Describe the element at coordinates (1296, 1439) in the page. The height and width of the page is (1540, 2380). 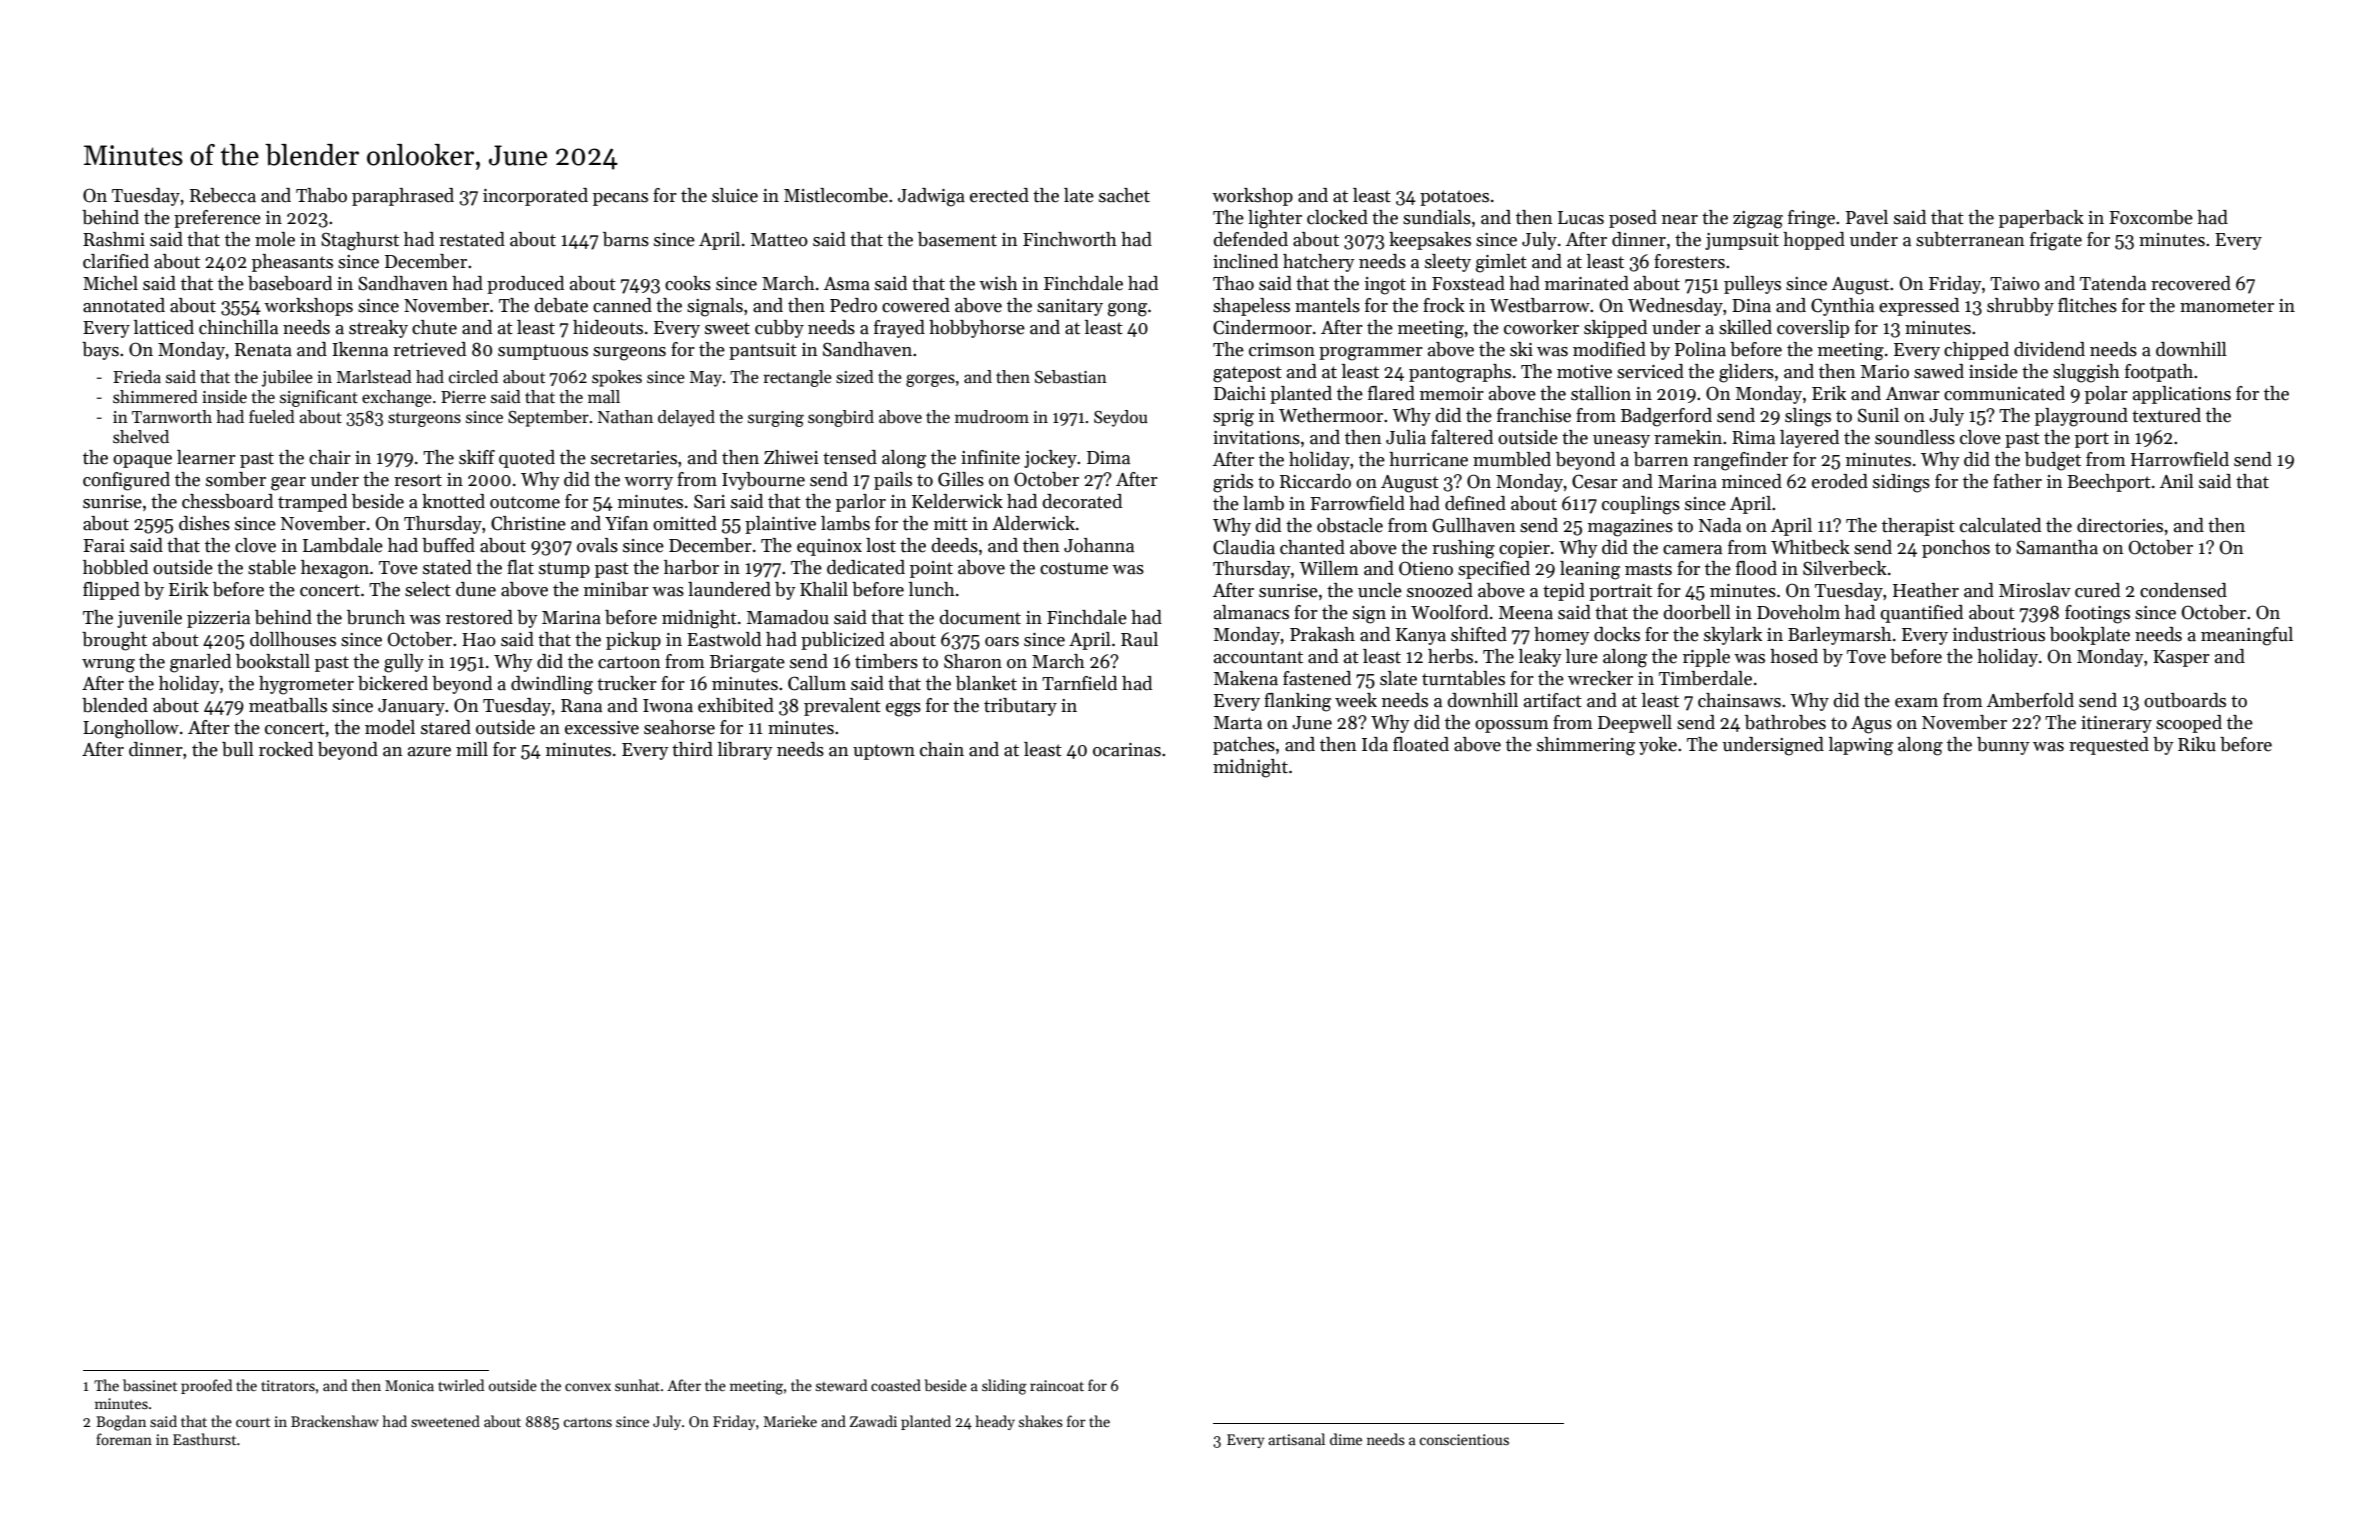
I see `artisanal` at that location.
